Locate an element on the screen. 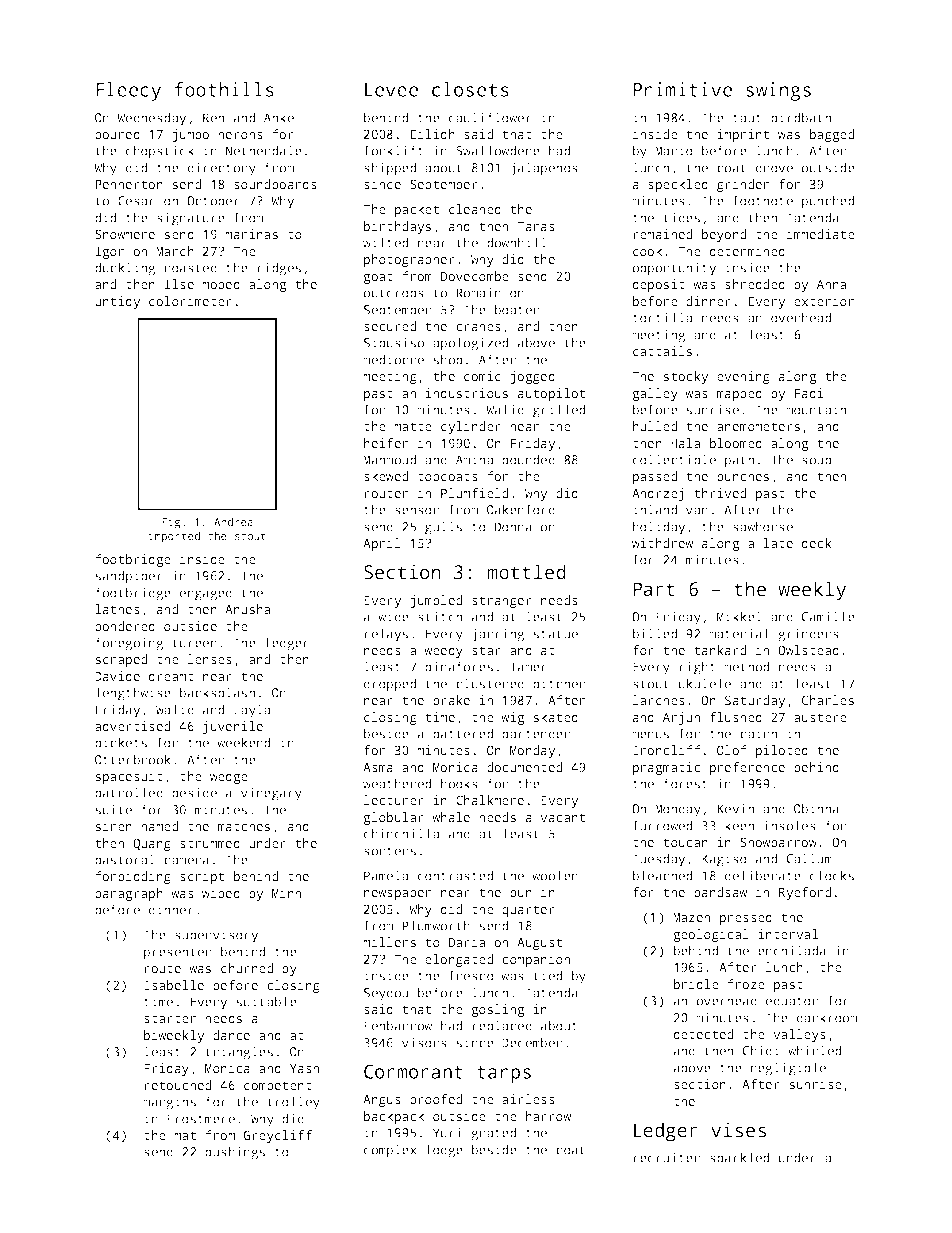 The height and width of the screenshot is (1233, 952). birthdays is located at coordinates (397, 227).
